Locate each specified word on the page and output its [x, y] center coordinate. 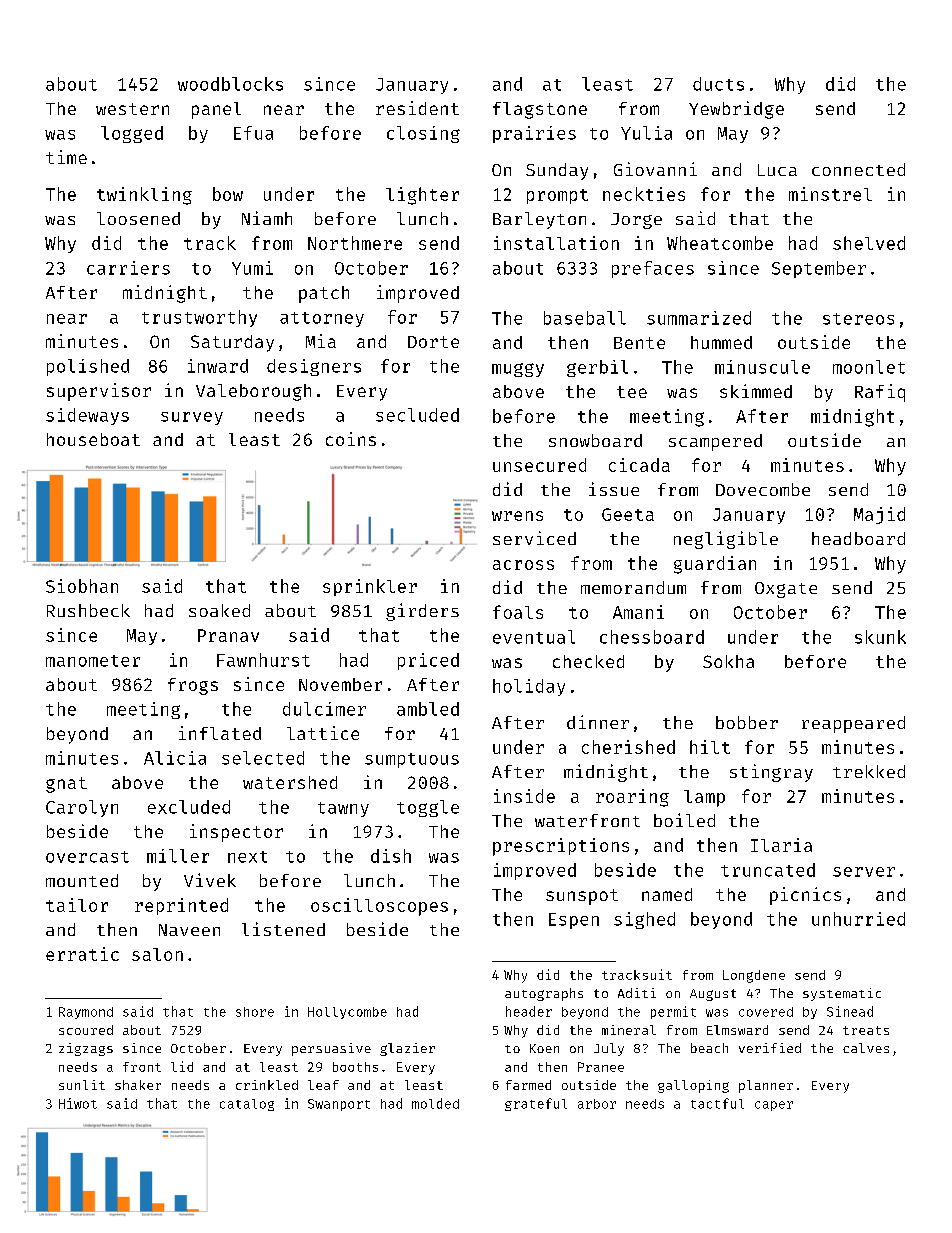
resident [417, 108]
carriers [128, 268]
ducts [718, 84]
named [667, 894]
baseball [585, 318]
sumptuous [412, 760]
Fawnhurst [263, 660]
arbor [597, 1104]
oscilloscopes [379, 907]
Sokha [728, 661]
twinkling [144, 196]
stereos [858, 319]
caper [774, 1106]
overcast [87, 857]
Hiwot [78, 1103]
